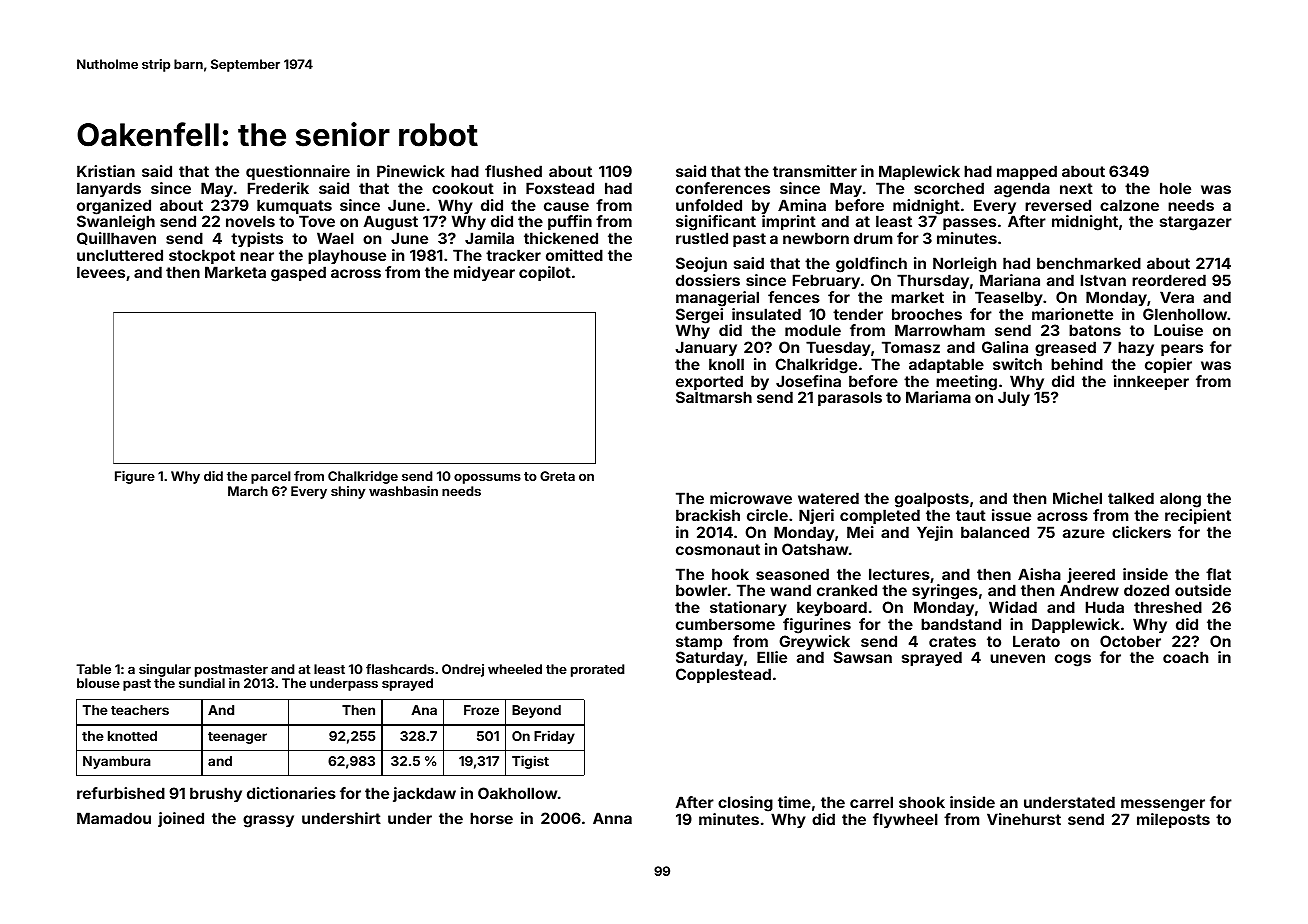 This screenshot has width=1308, height=924. What do you see at coordinates (248, 491) in the screenshot?
I see `March` at bounding box center [248, 491].
